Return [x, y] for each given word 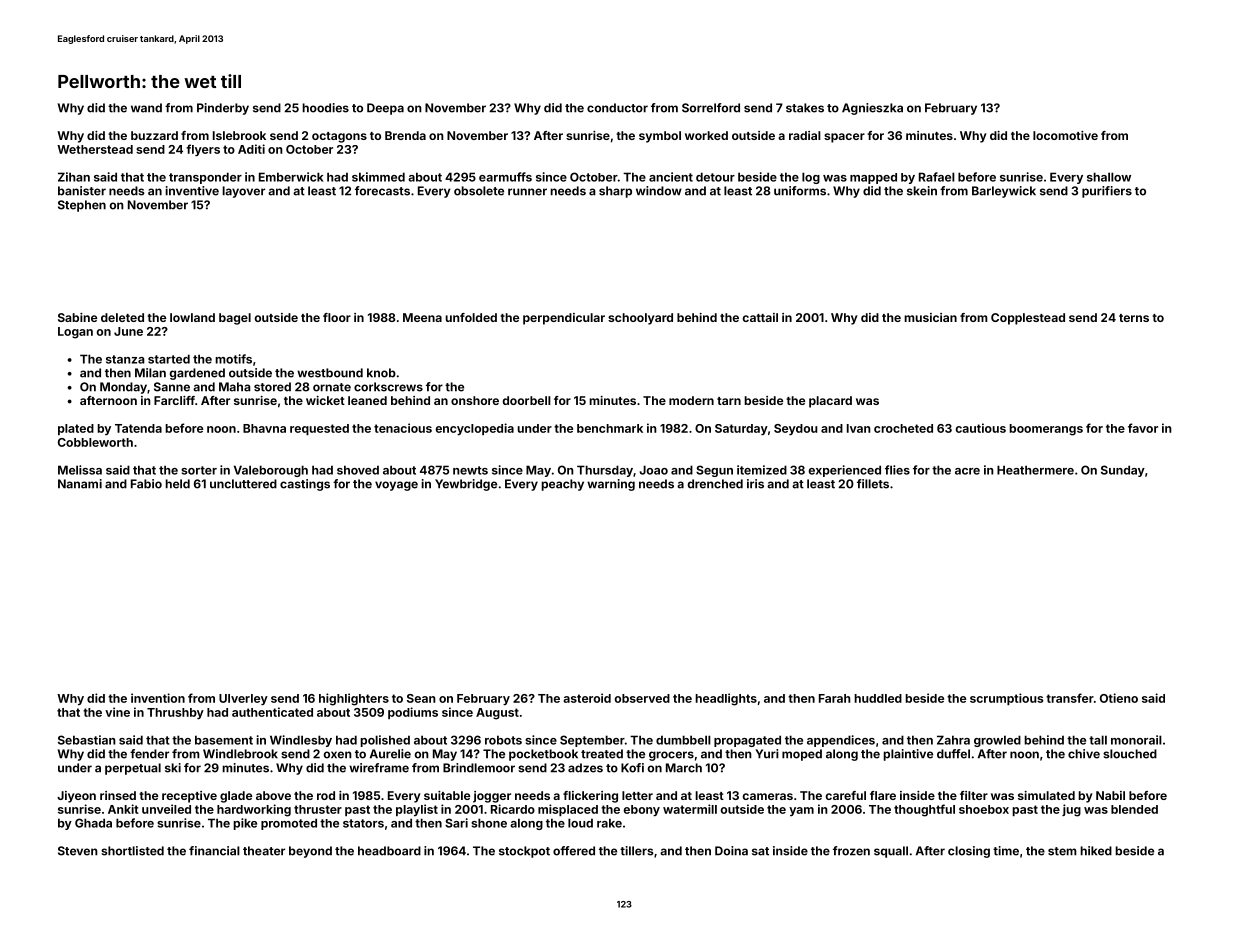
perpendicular [564, 319]
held [177, 484]
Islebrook [239, 135]
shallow [1109, 177]
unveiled [166, 809]
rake [609, 823]
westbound [330, 373]
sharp [615, 192]
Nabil [1110, 795]
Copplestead [1028, 319]
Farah [835, 698]
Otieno [1119, 698]
